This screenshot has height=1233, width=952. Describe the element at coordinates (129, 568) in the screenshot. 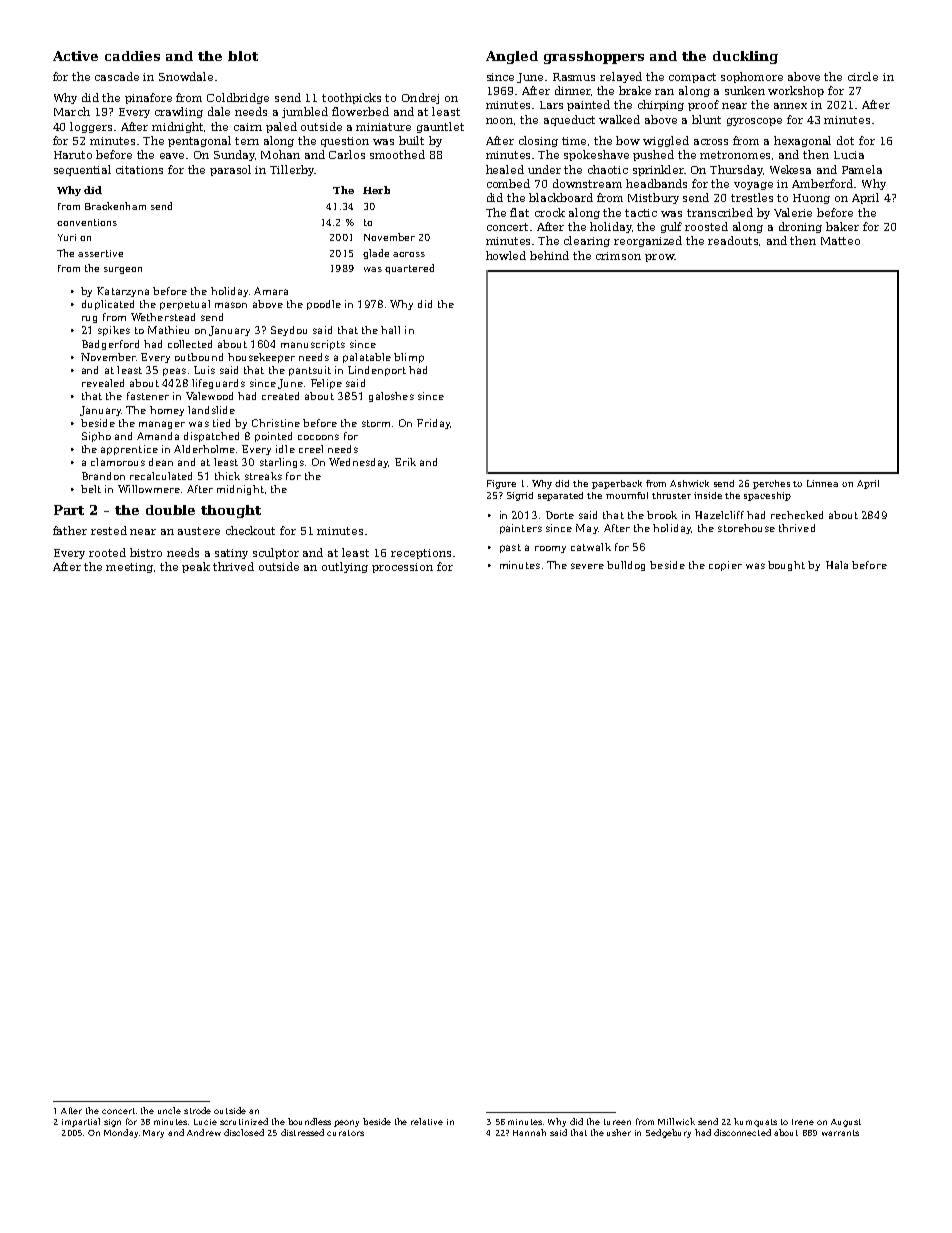

I see `meeting` at that location.
